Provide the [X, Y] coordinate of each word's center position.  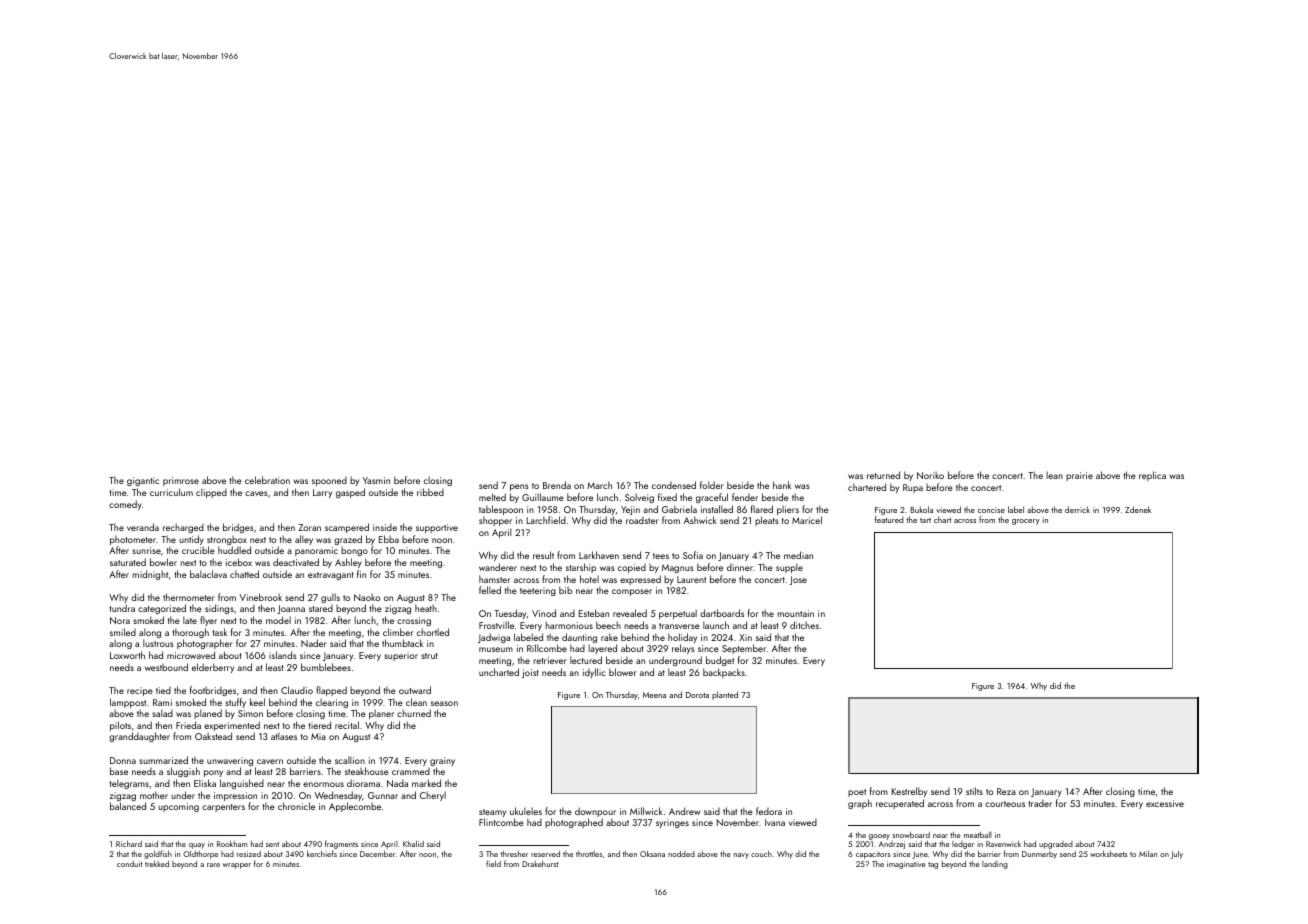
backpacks [724, 673]
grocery [1026, 522]
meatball [978, 835]
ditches [804, 625]
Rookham [232, 844]
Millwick [646, 811]
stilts [974, 791]
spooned [329, 481]
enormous [323, 784]
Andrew [684, 811]
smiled [123, 632]
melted [492, 497]
